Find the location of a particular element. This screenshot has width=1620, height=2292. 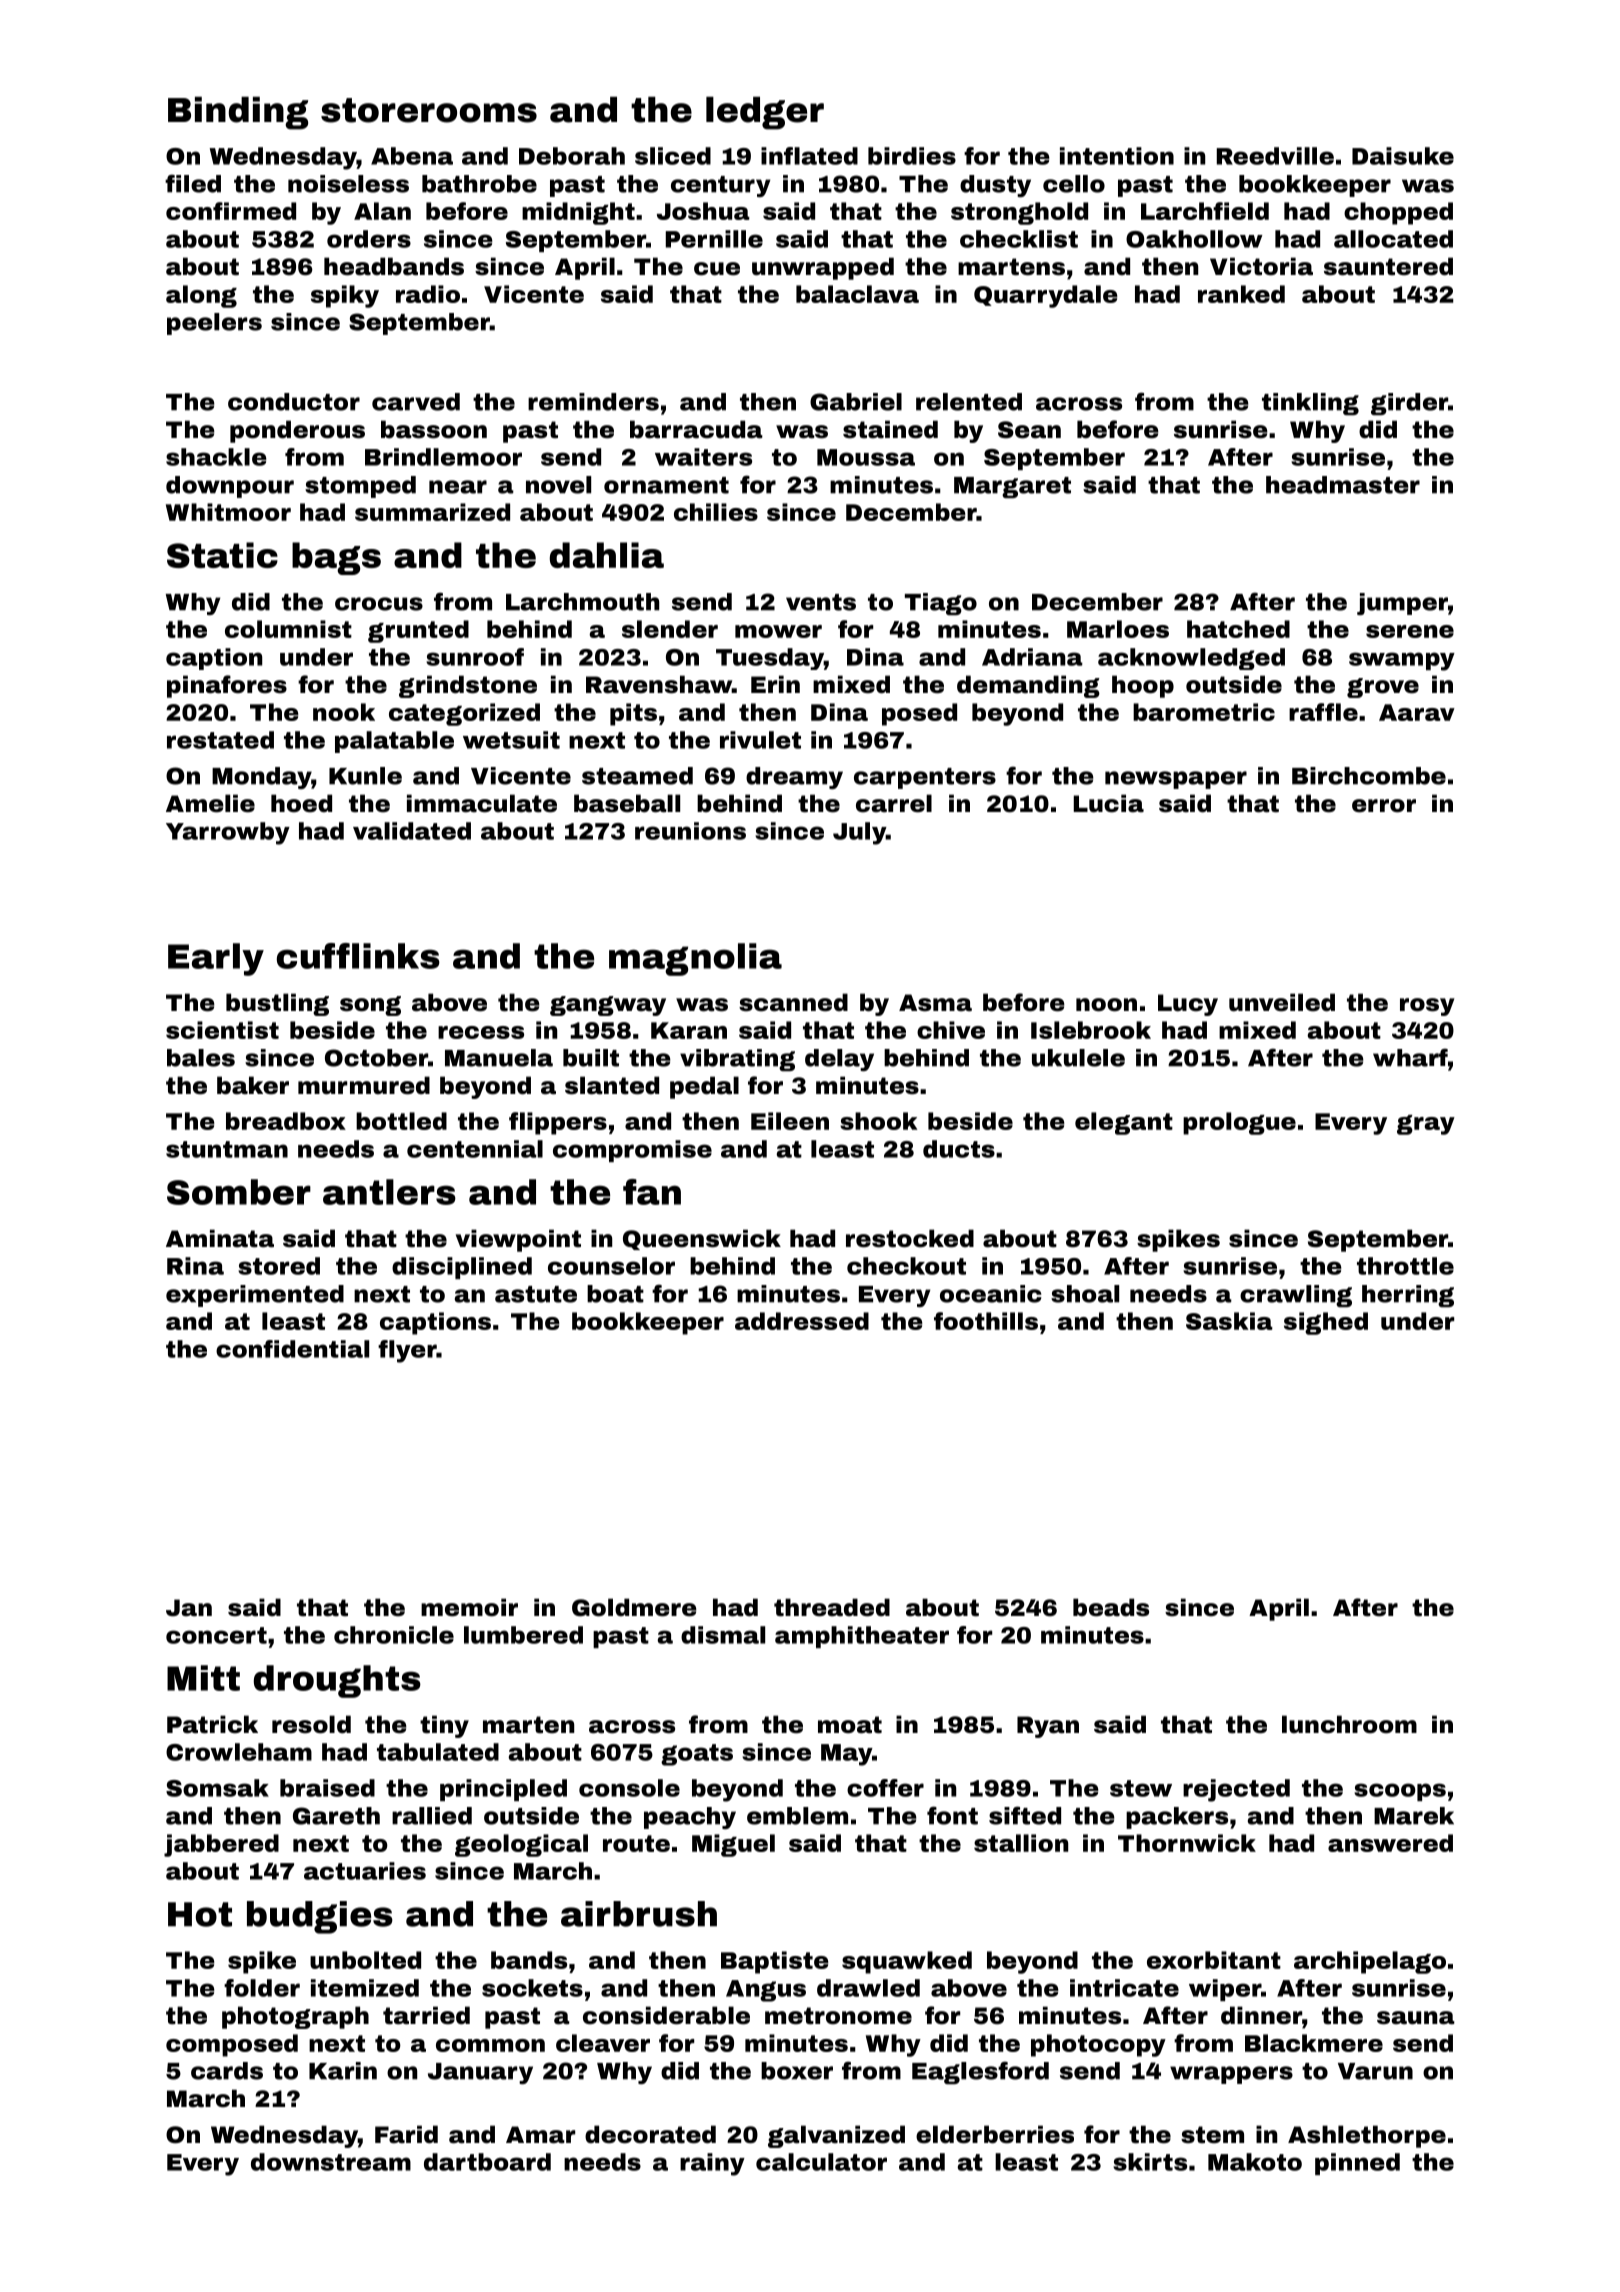

calculator is located at coordinates (821, 2162).
